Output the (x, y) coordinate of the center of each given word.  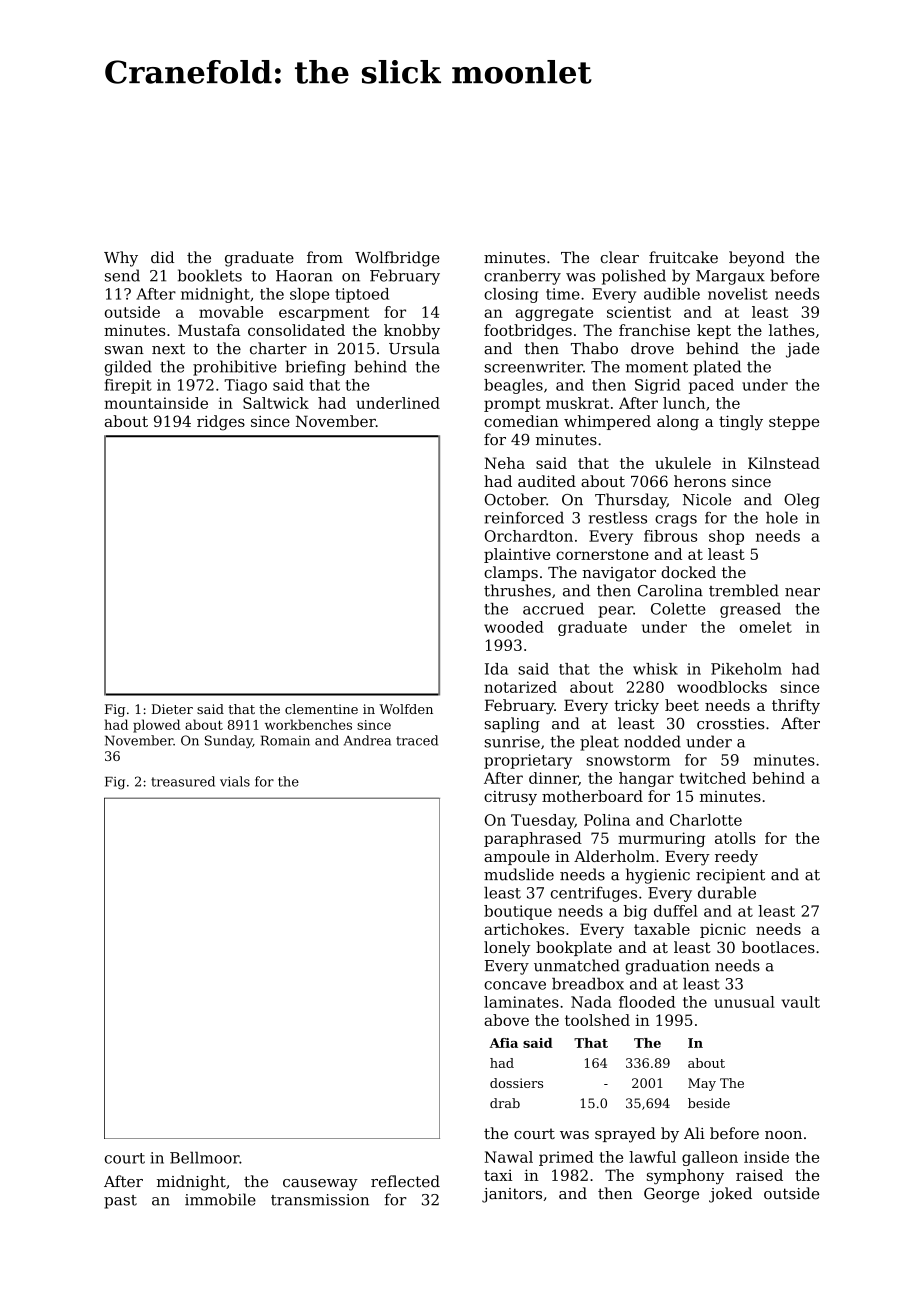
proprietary (528, 761)
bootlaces (778, 947)
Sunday (229, 741)
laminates (521, 1002)
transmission (320, 1200)
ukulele (683, 463)
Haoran (304, 276)
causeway (320, 1185)
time (563, 294)
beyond (757, 259)
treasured (183, 781)
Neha (504, 463)
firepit (128, 386)
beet (682, 705)
